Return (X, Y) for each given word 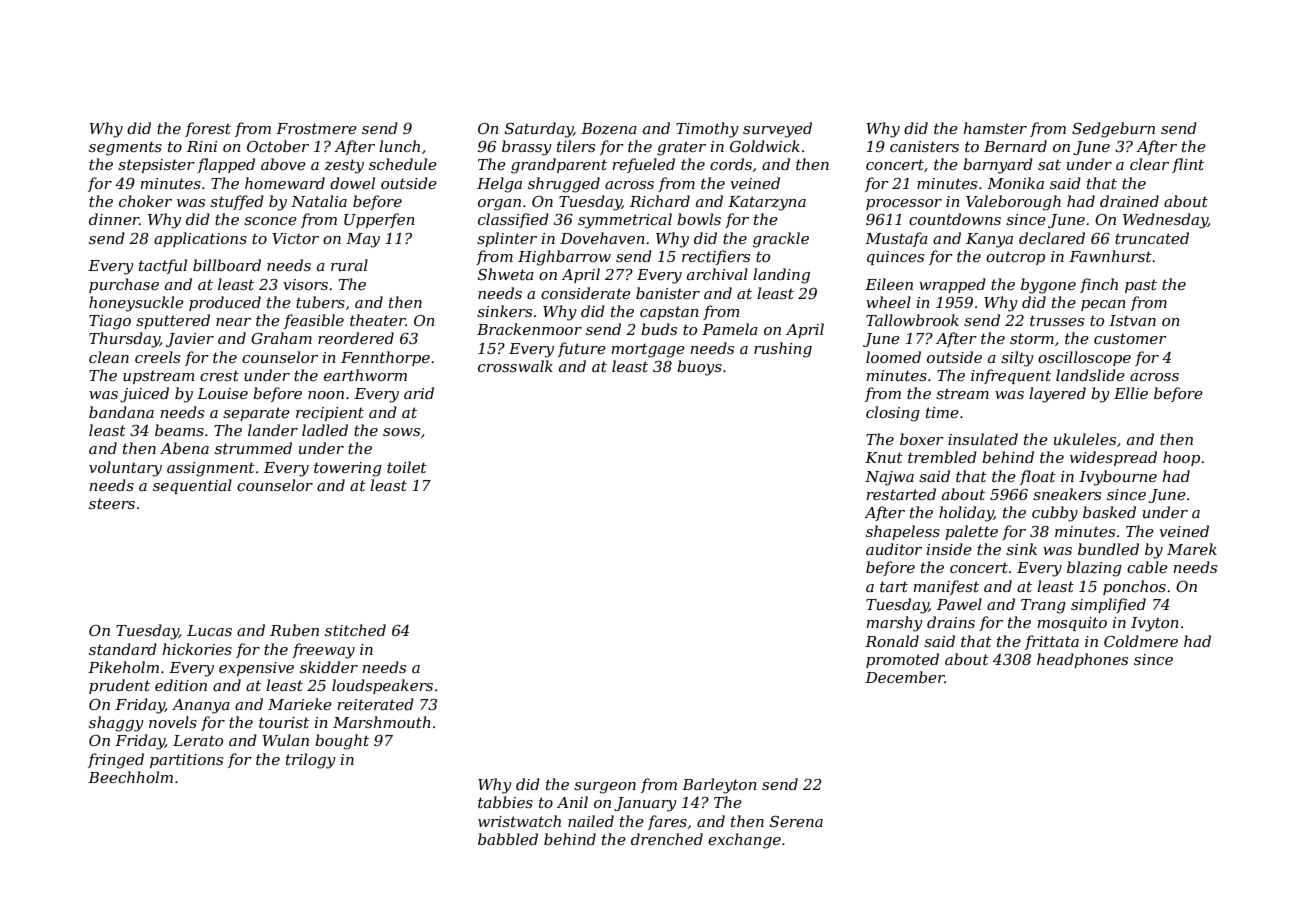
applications (200, 239)
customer (1130, 339)
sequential (192, 486)
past (1141, 286)
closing (893, 414)
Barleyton (719, 786)
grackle (781, 240)
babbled (508, 839)
